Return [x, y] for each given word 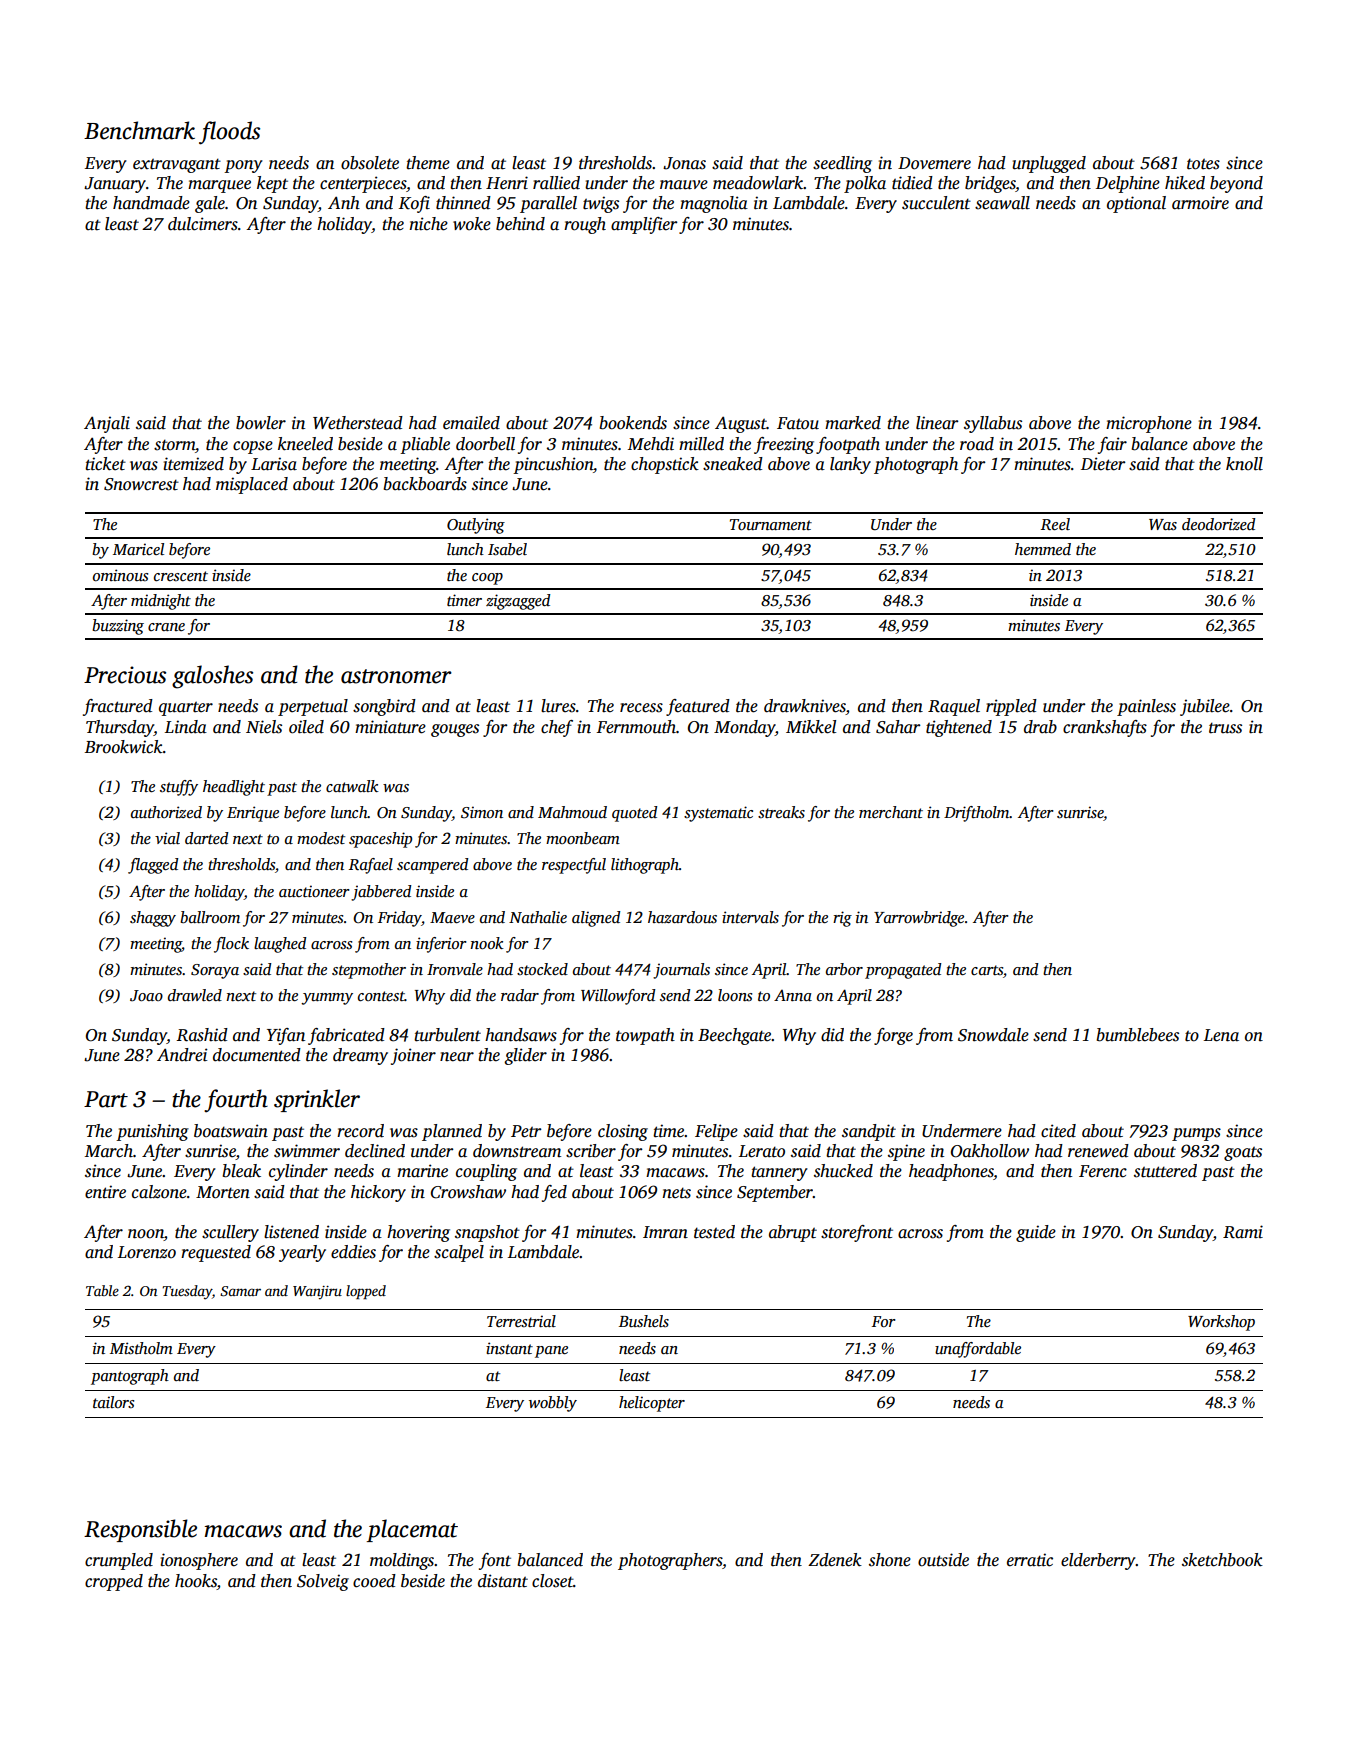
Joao [146, 996]
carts [987, 970]
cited [1058, 1131]
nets [677, 1193]
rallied [556, 183]
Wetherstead [358, 423]
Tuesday [187, 1292]
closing [623, 1132]
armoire [1200, 203]
